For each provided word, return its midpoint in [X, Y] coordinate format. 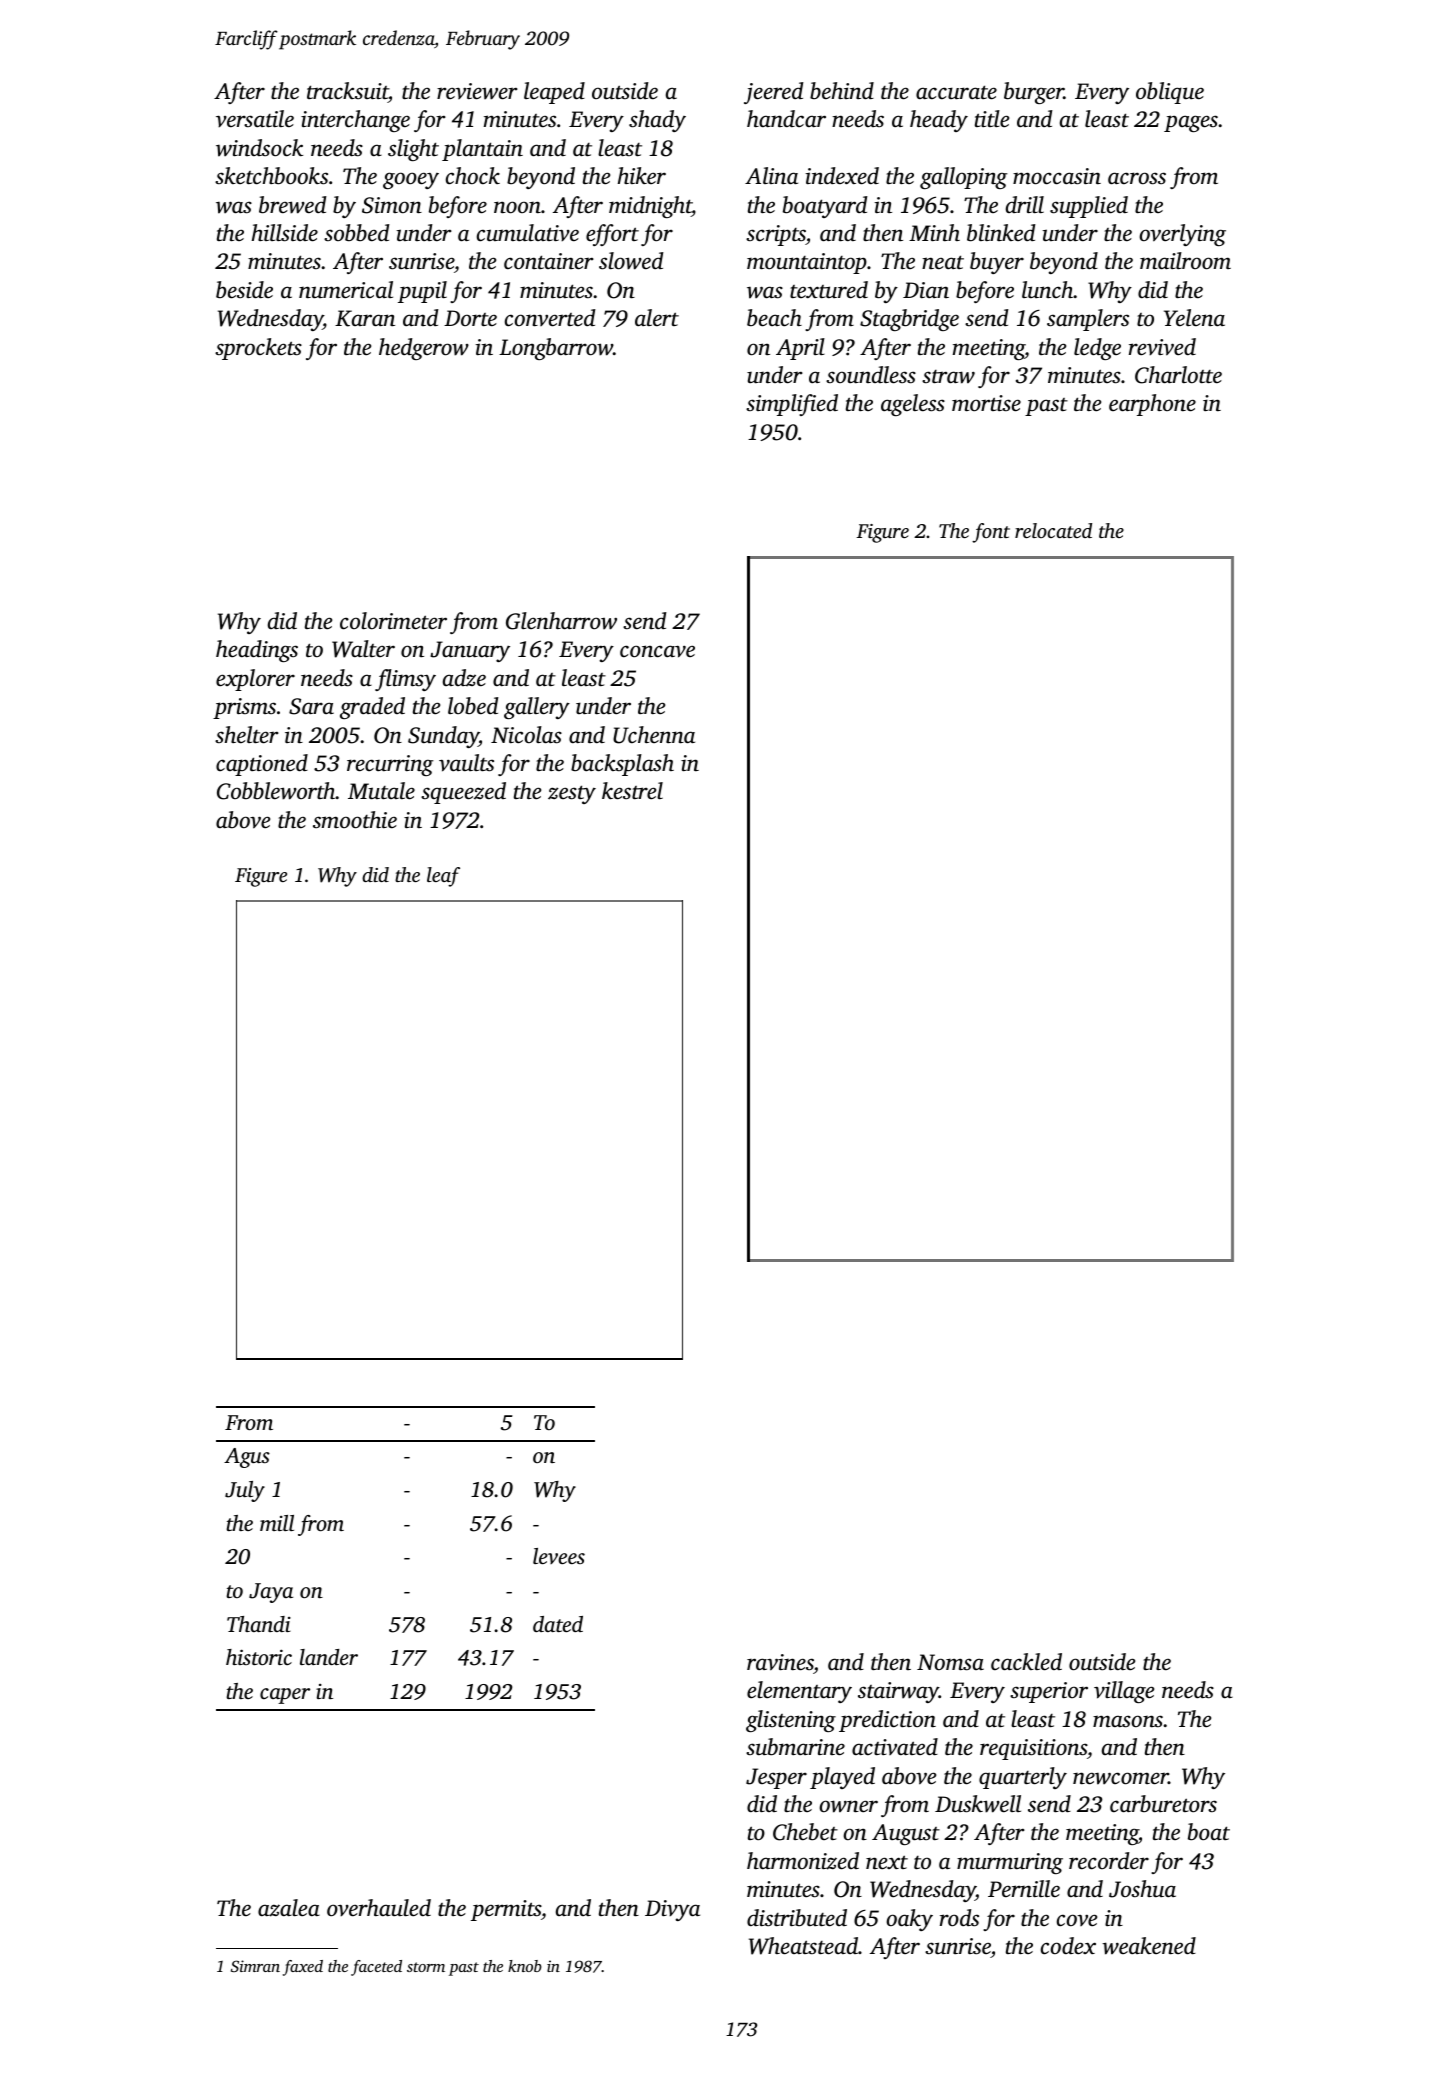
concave [657, 651]
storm [426, 1967]
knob [525, 1966]
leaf [443, 877]
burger [1034, 93]
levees [559, 1556]
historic [259, 1657]
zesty [572, 794]
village [1124, 1692]
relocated [1053, 530]
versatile [255, 118]
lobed [473, 705]
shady [657, 121]
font [991, 533]
